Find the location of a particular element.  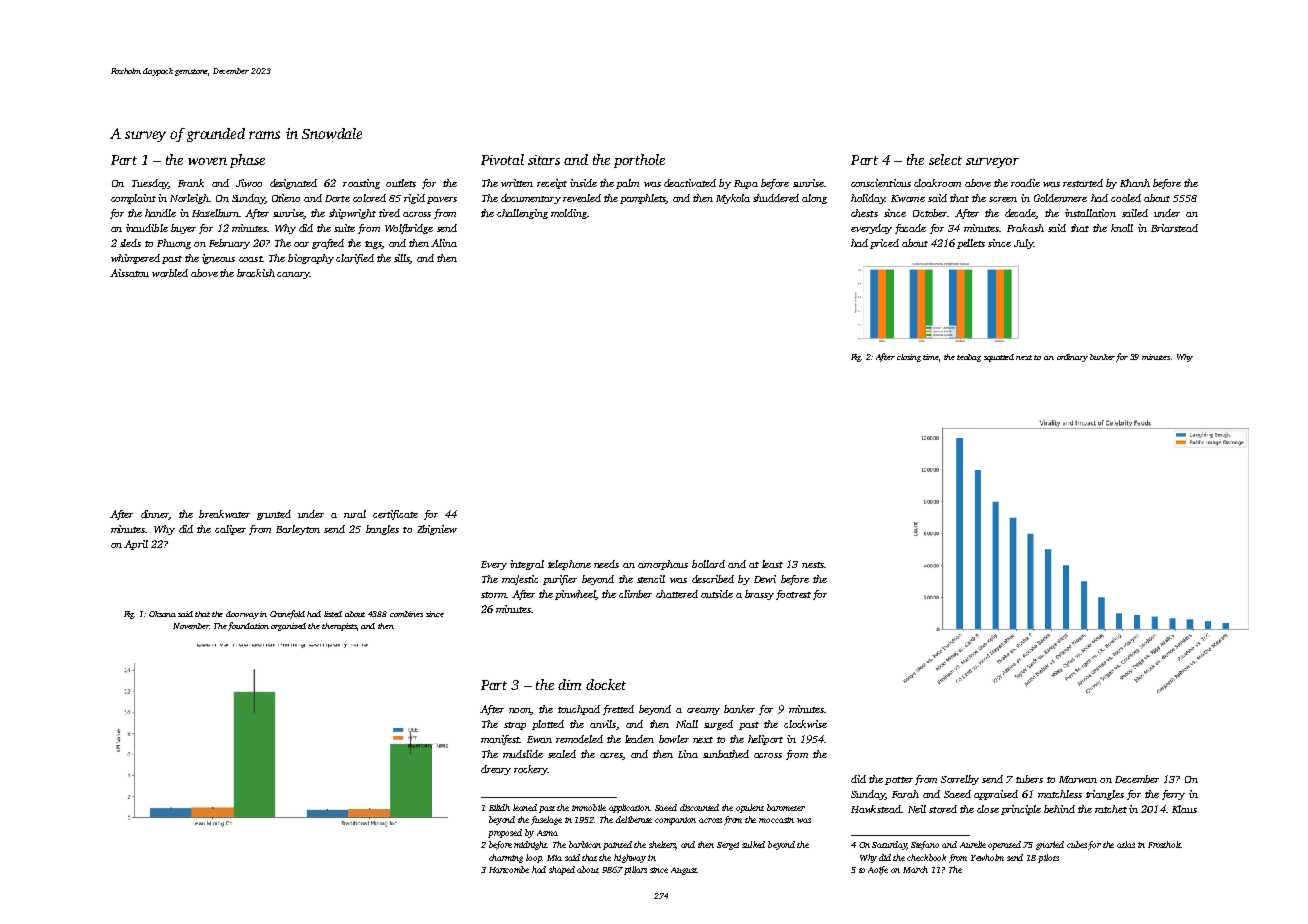

surged is located at coordinates (718, 725).
